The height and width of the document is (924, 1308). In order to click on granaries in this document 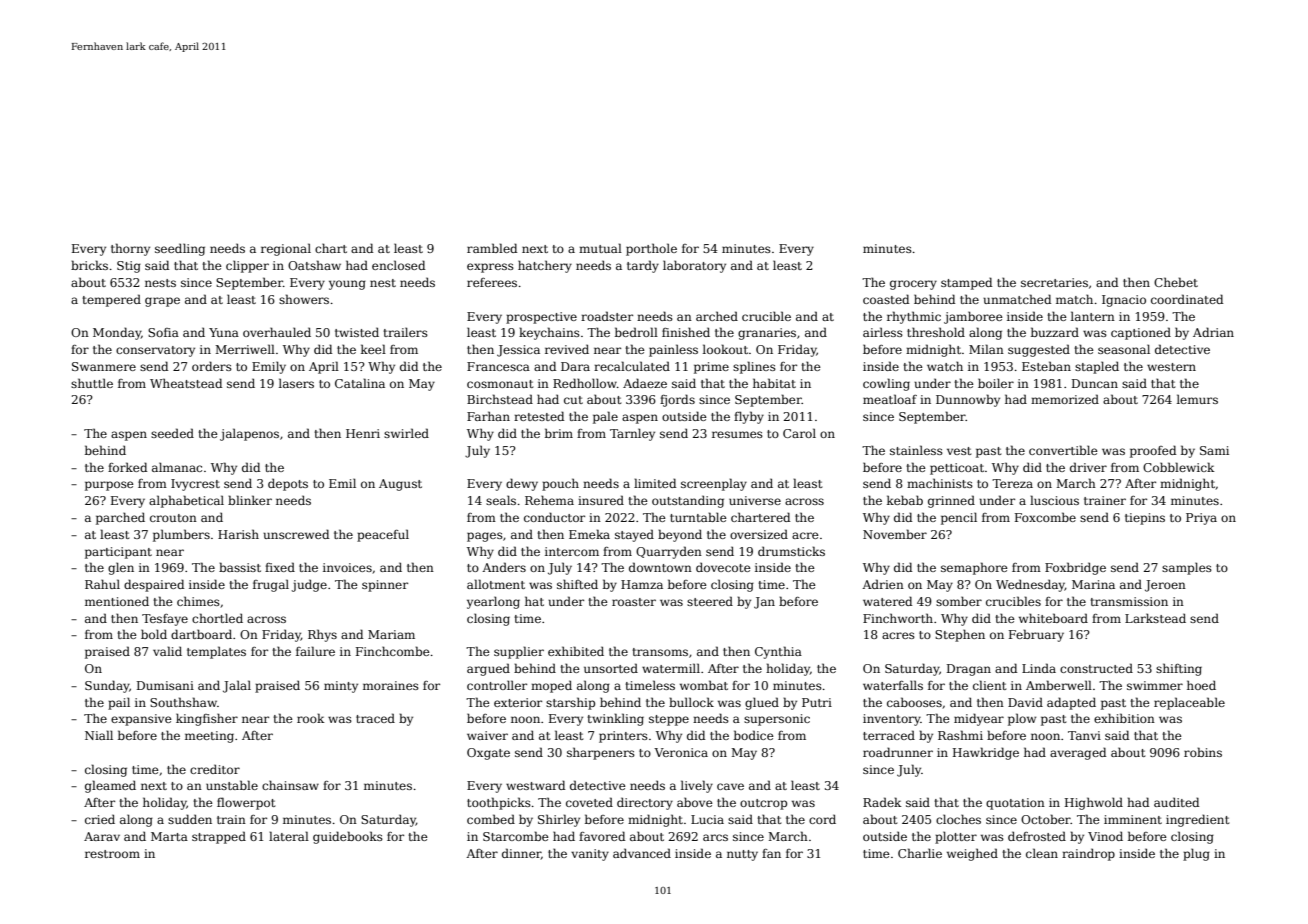, I will do `click(767, 334)`.
